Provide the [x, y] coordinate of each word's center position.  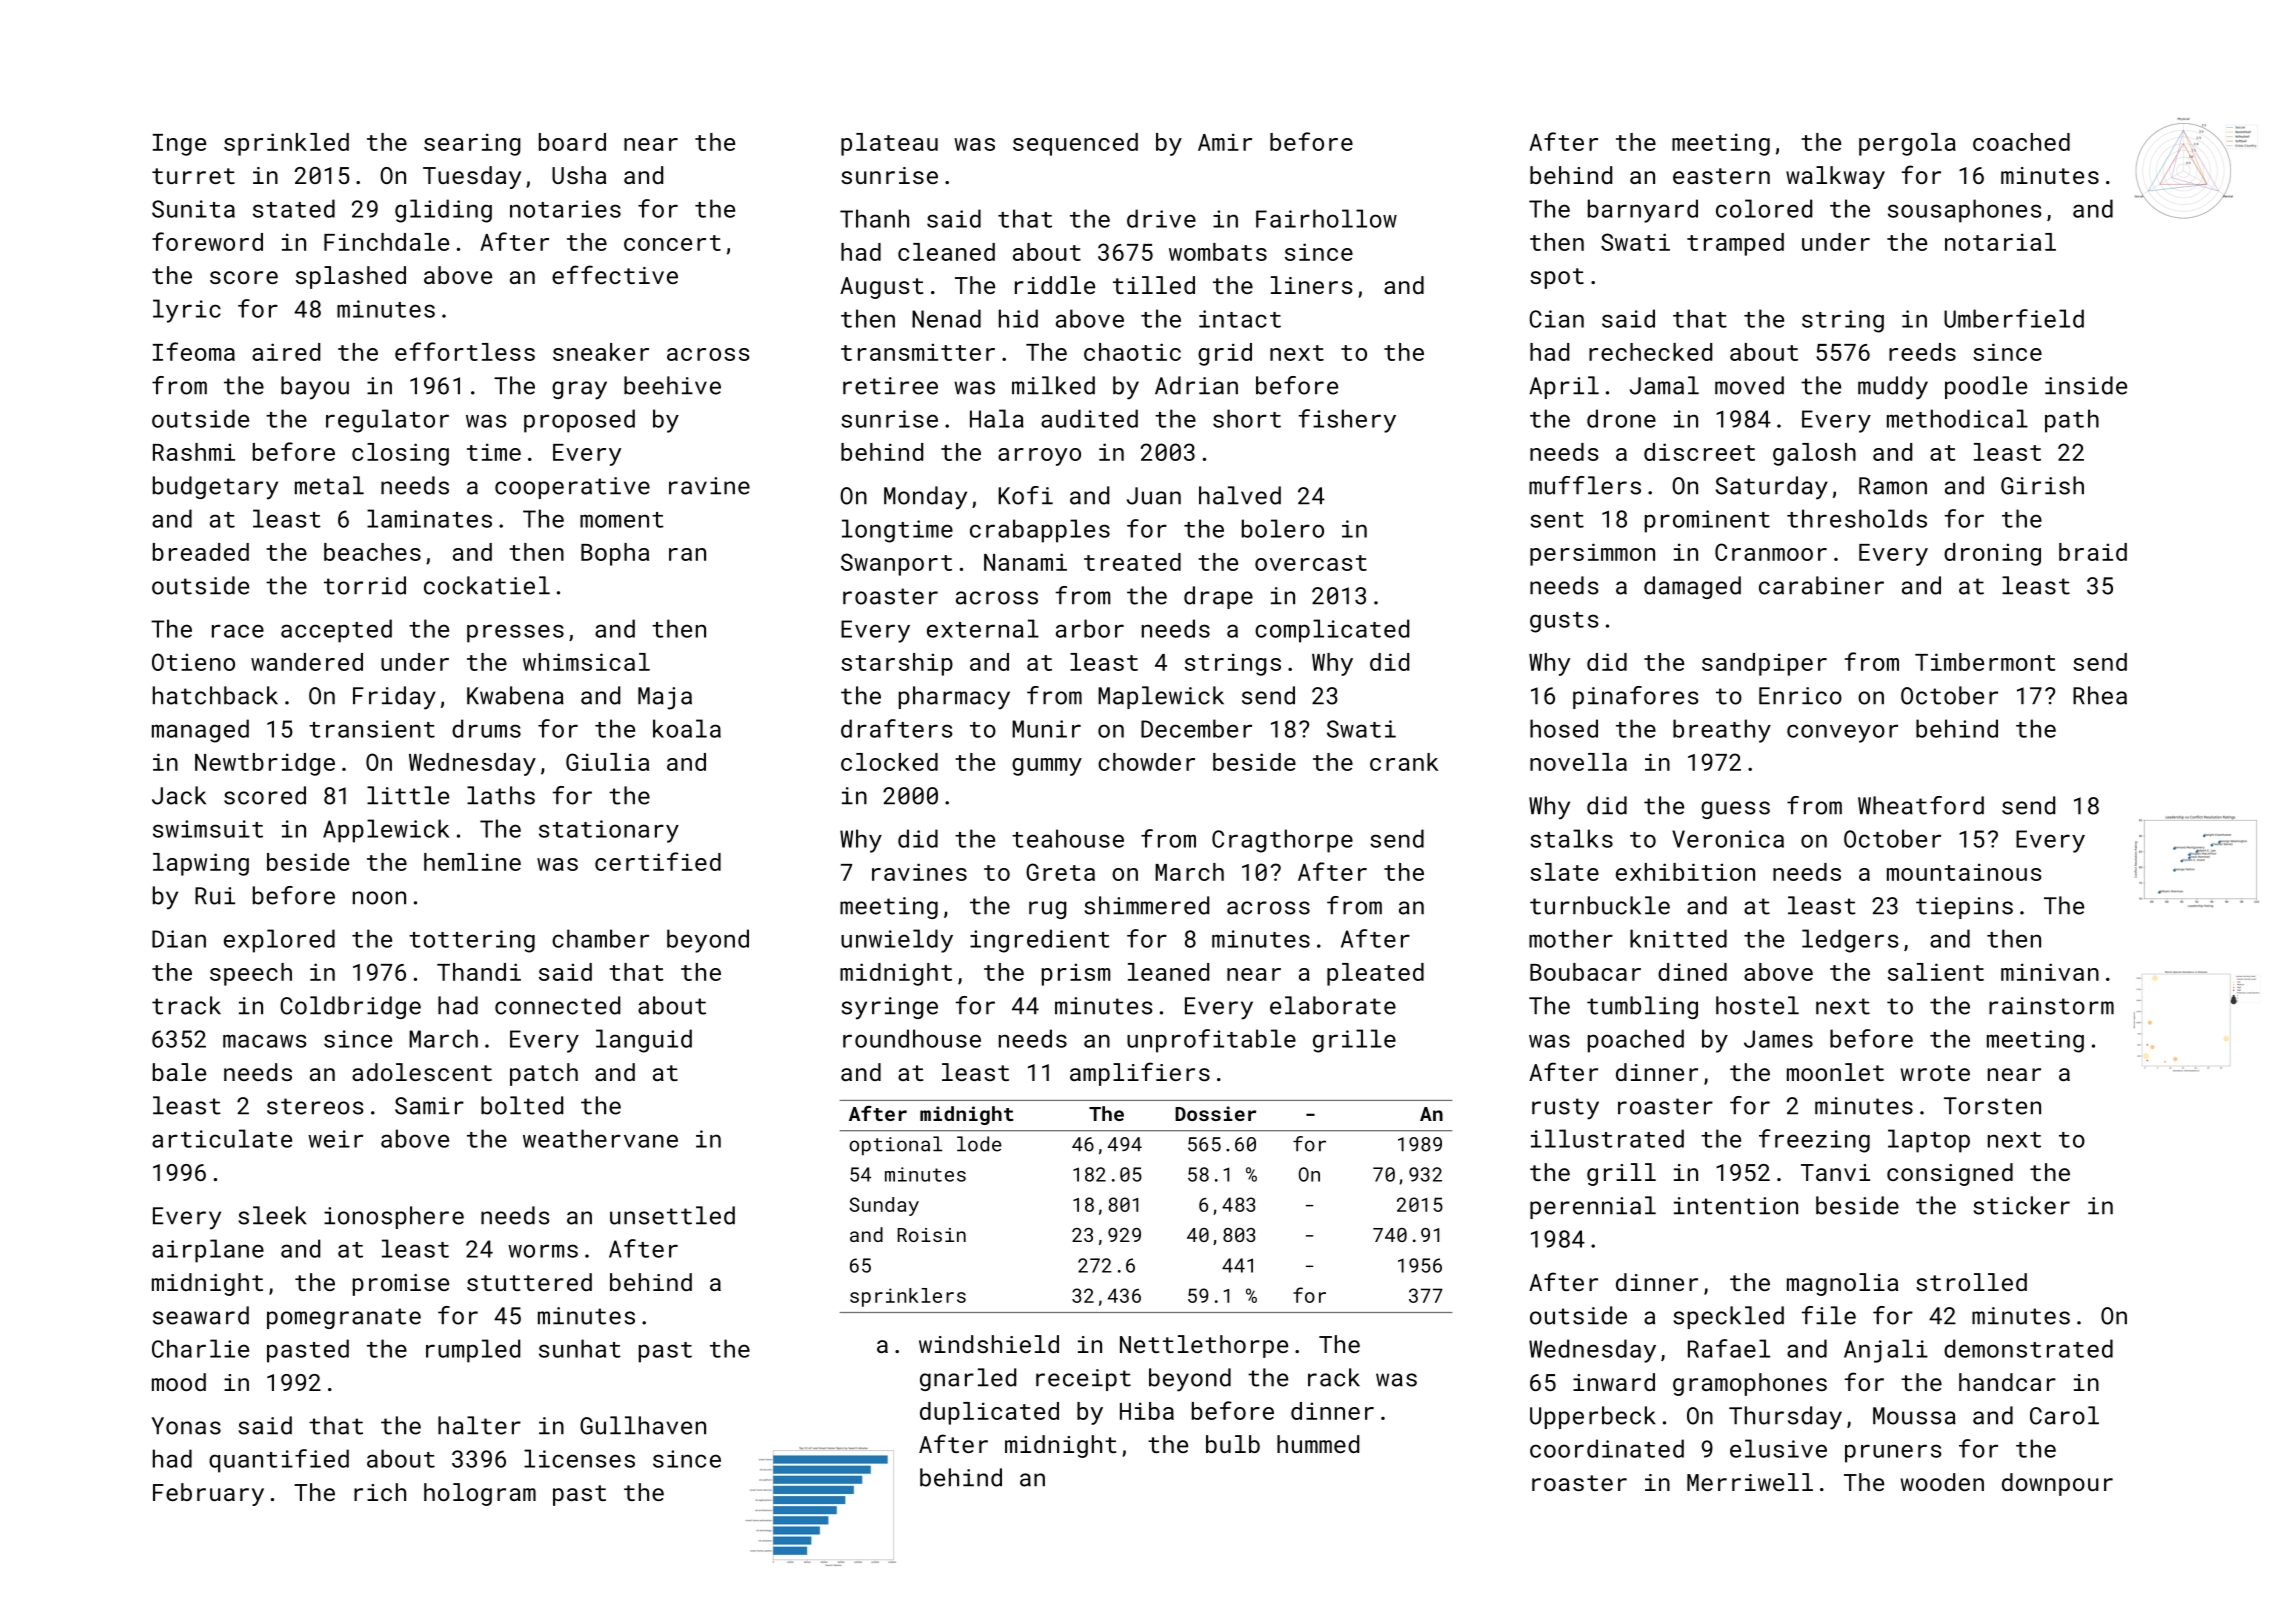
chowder [1146, 762]
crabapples [1040, 531]
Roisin [932, 1235]
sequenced [1075, 144]
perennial [1593, 1207]
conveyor [1842, 733]
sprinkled [286, 144]
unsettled [672, 1215]
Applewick [386, 831]
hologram [480, 1494]
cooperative [572, 488]
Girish [2042, 485]
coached [2021, 142]
